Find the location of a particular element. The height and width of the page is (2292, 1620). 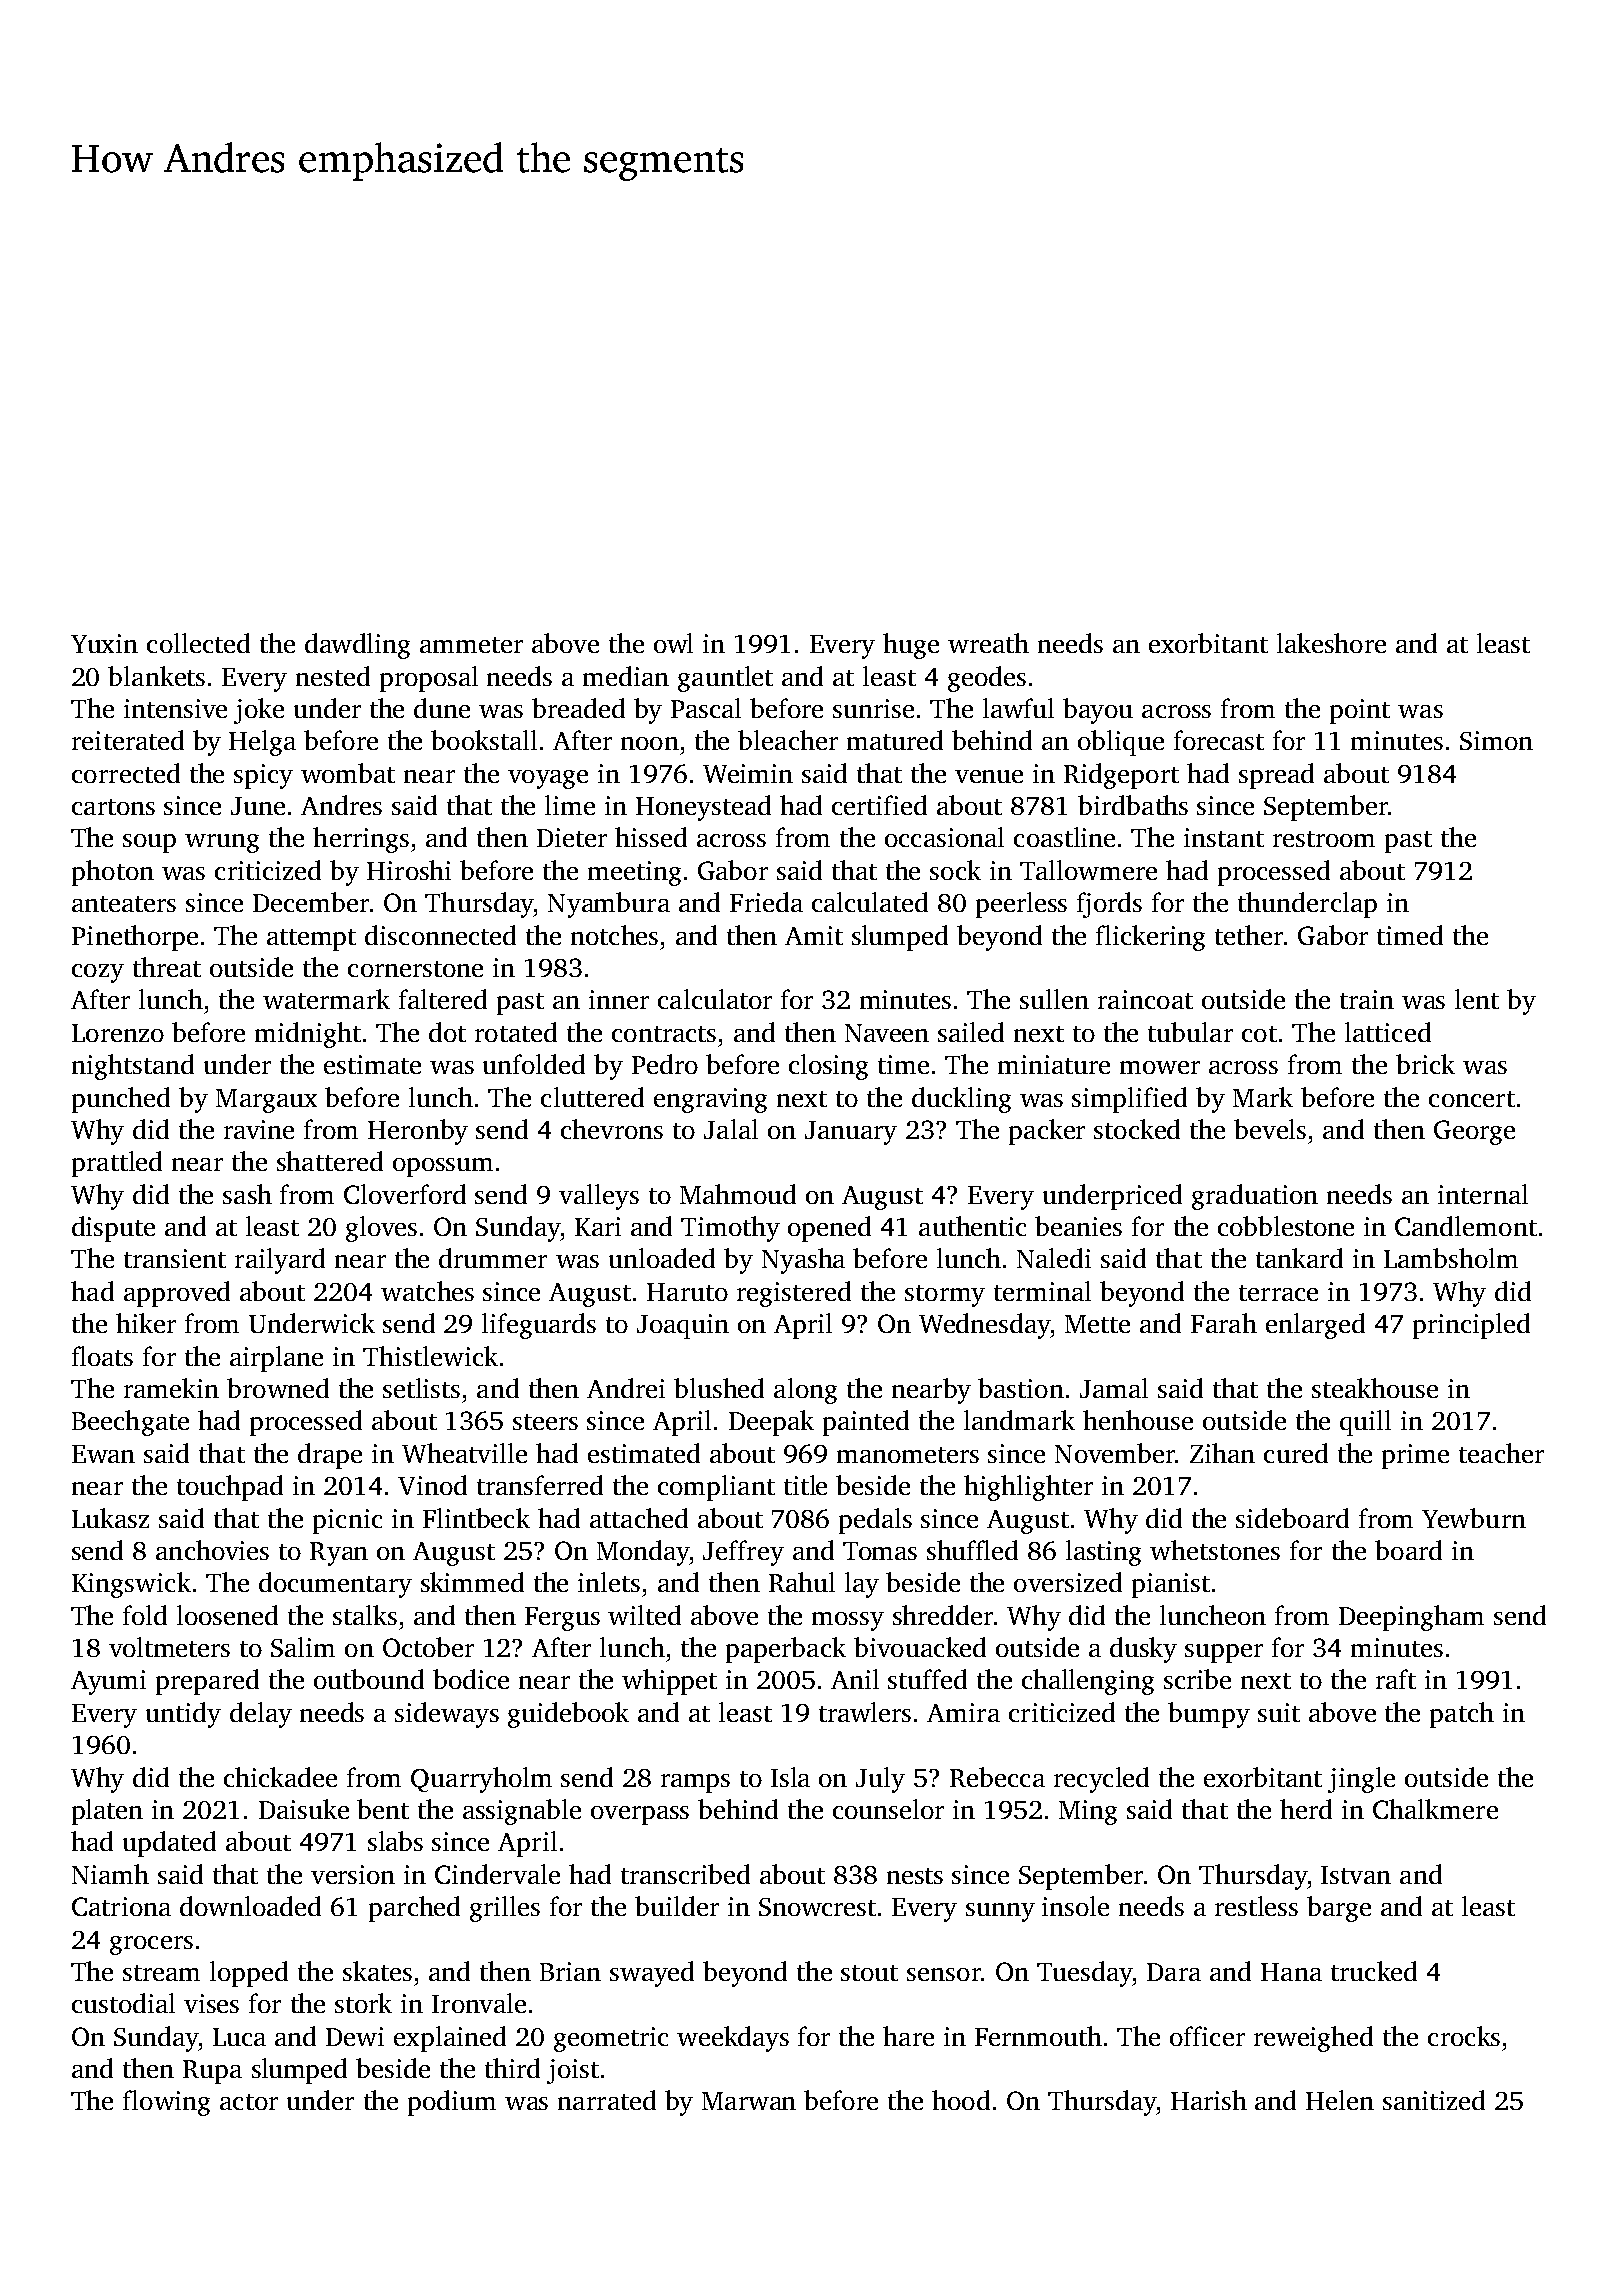

principled is located at coordinates (1471, 1326).
